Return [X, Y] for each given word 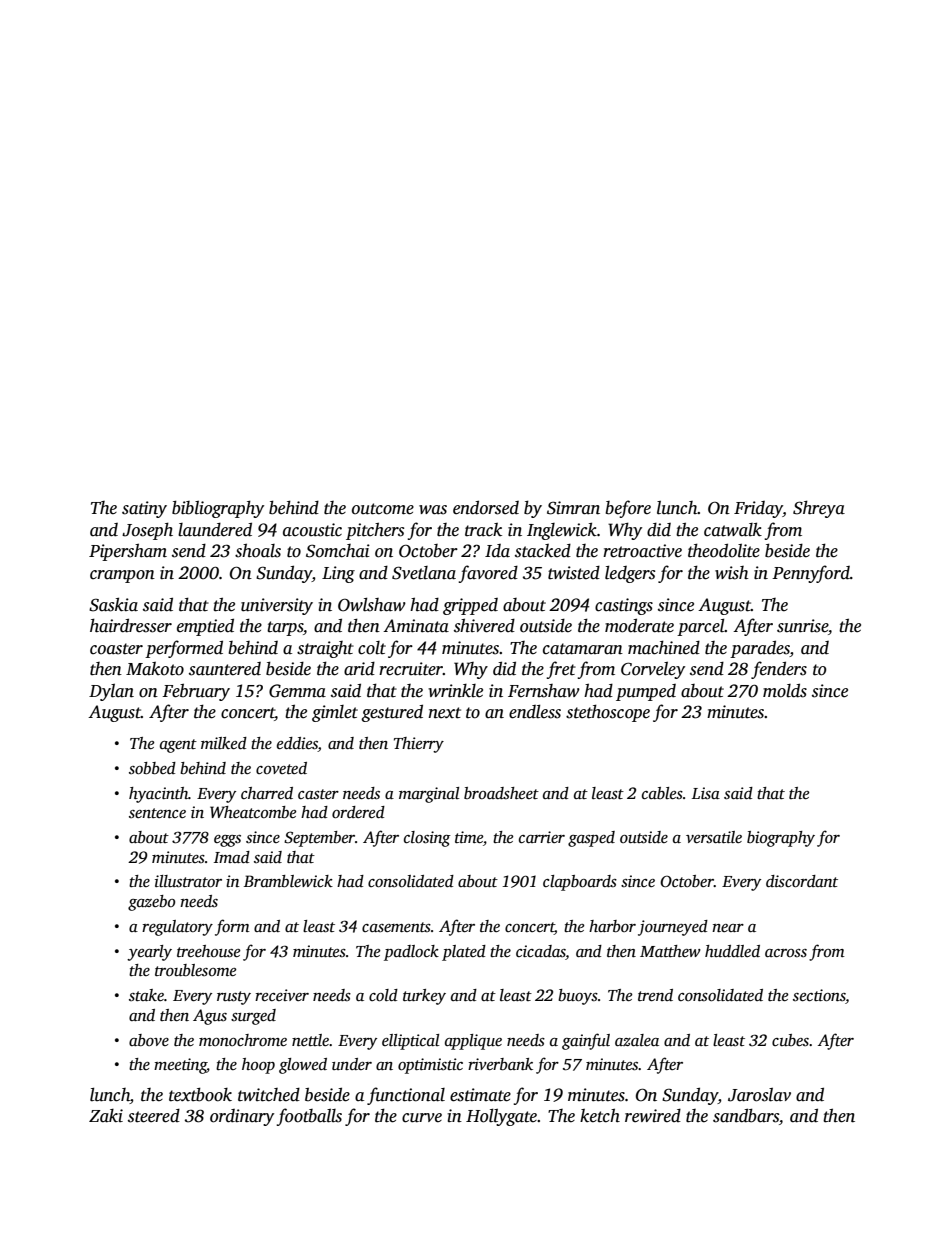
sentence [157, 813]
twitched [269, 1095]
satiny [144, 509]
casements [396, 927]
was [433, 510]
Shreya [819, 509]
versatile [714, 837]
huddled [732, 951]
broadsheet [501, 793]
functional [406, 1096]
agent [178, 746]
